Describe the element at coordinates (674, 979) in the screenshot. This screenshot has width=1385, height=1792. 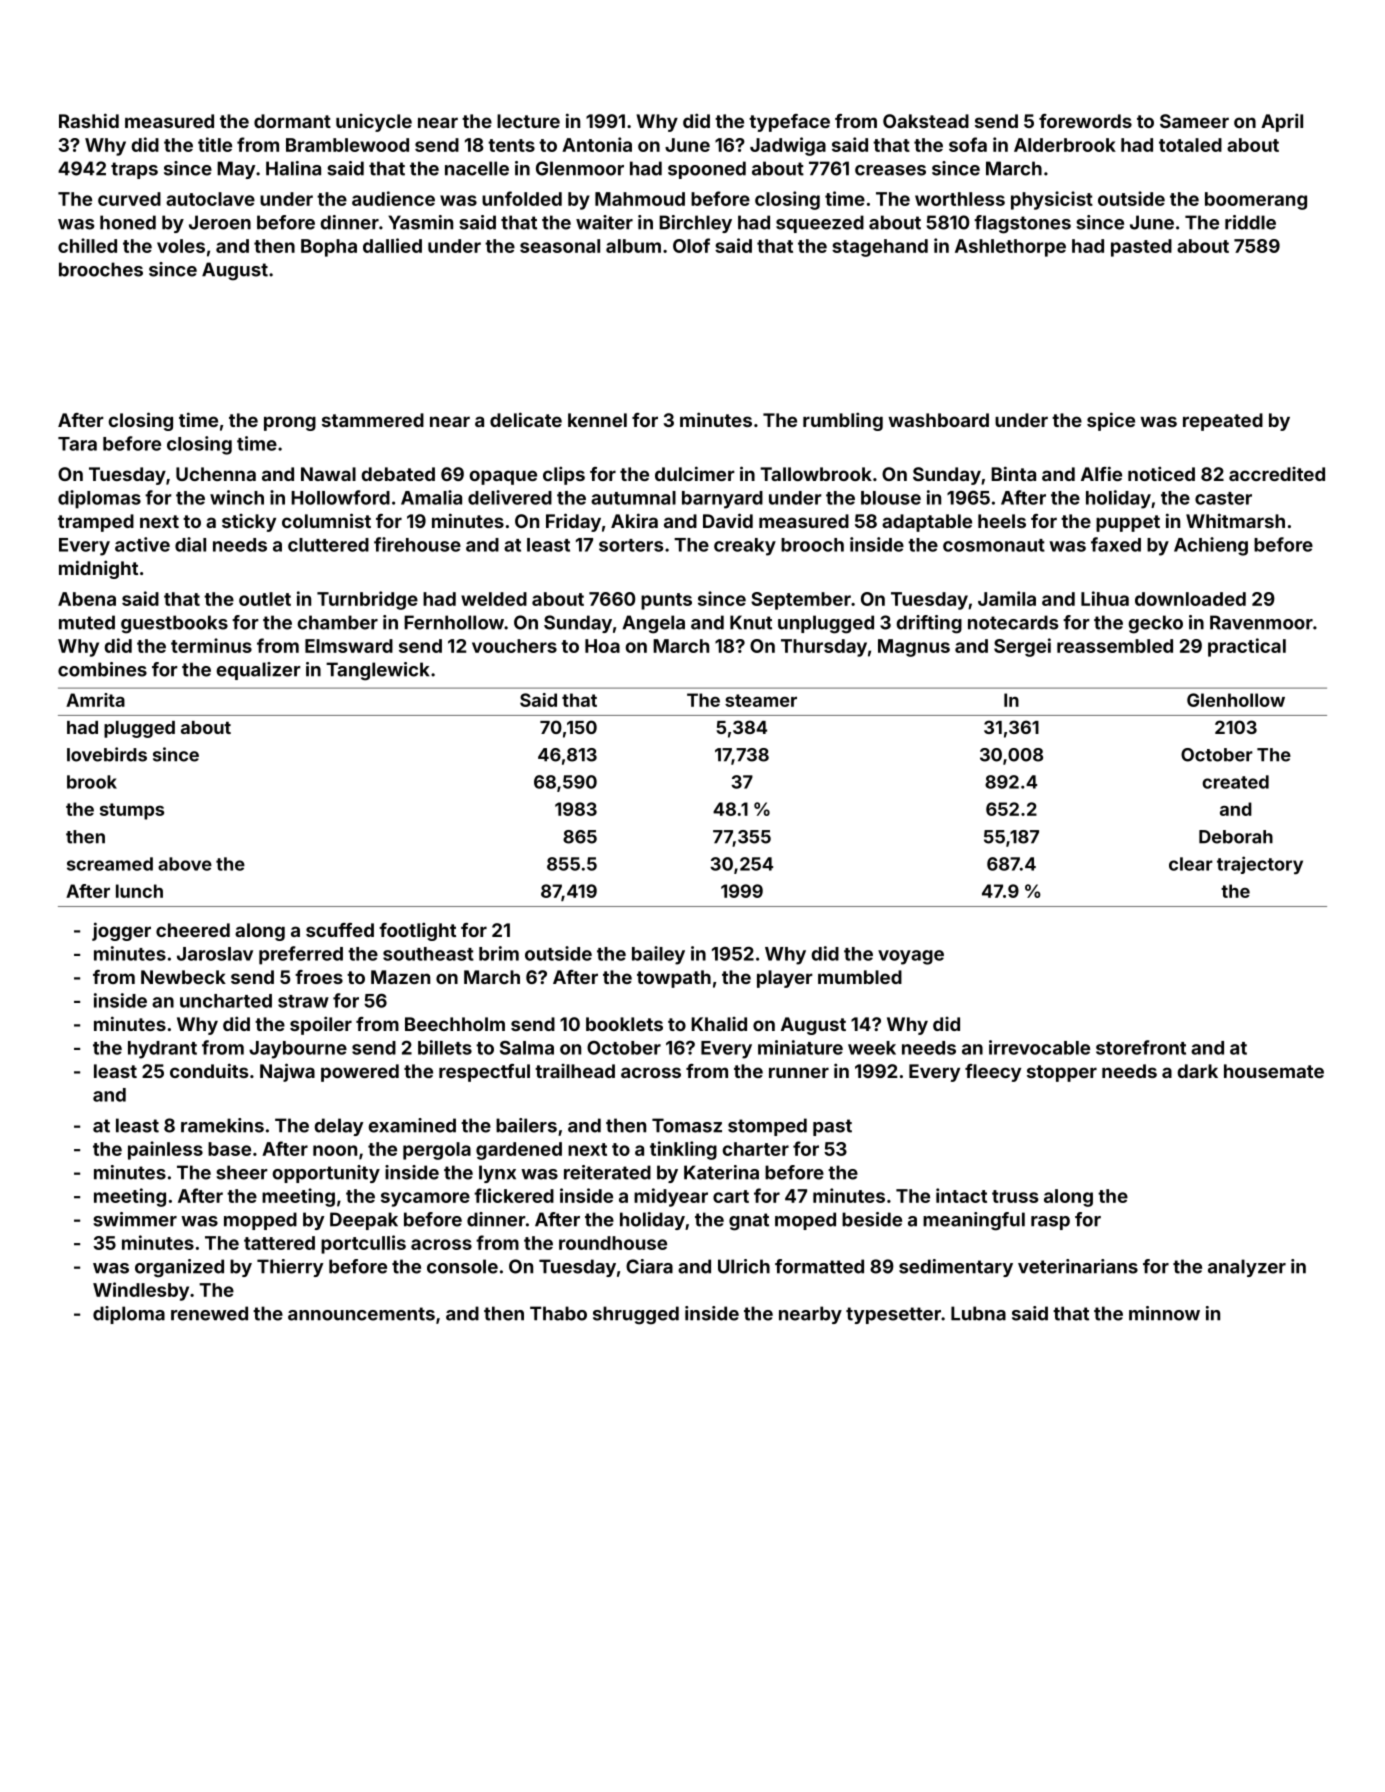
I see `towpath` at that location.
